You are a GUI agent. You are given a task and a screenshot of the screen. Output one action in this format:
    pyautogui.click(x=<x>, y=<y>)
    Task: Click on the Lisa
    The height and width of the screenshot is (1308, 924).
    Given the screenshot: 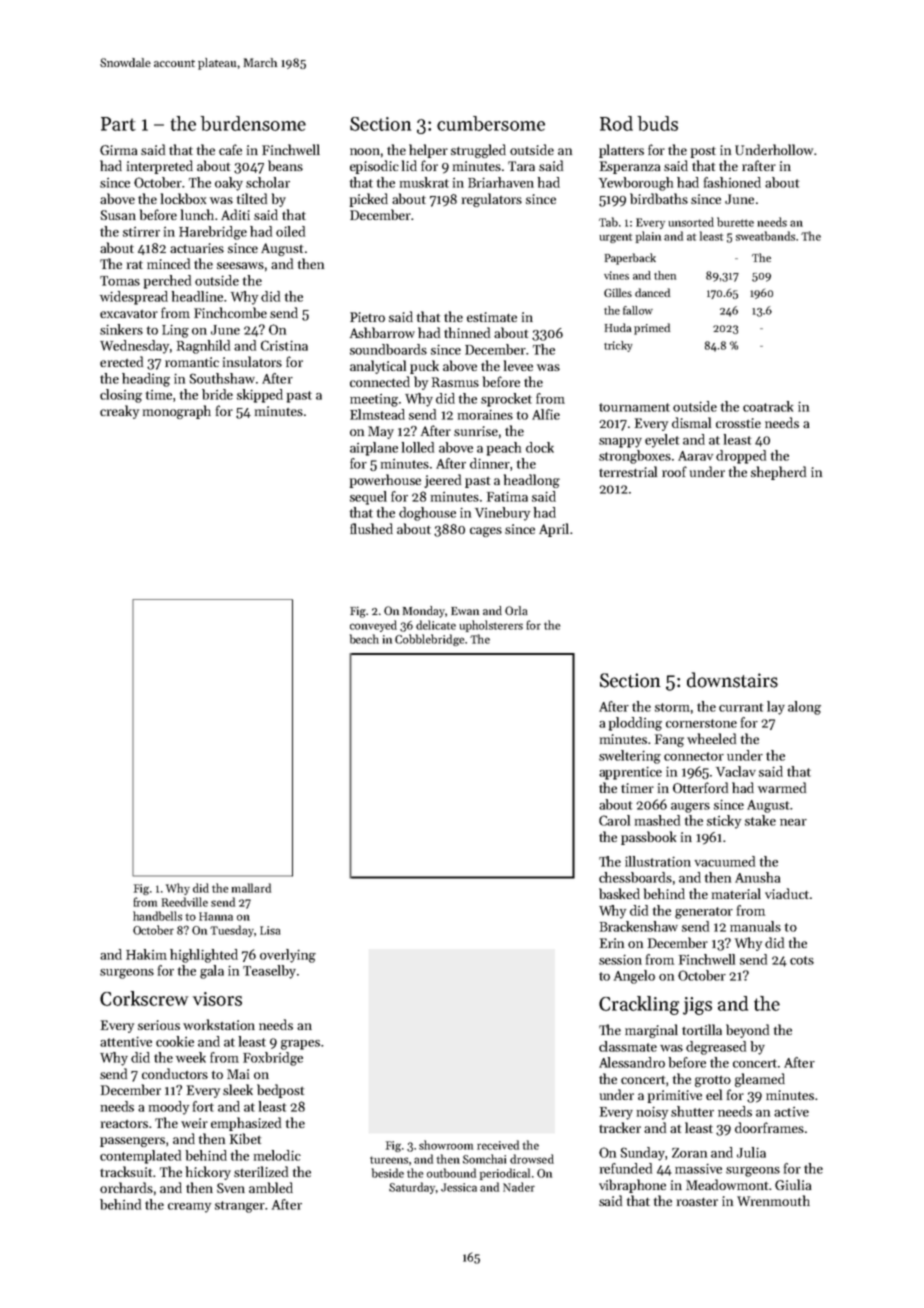 What is the action you would take?
    pyautogui.click(x=270, y=930)
